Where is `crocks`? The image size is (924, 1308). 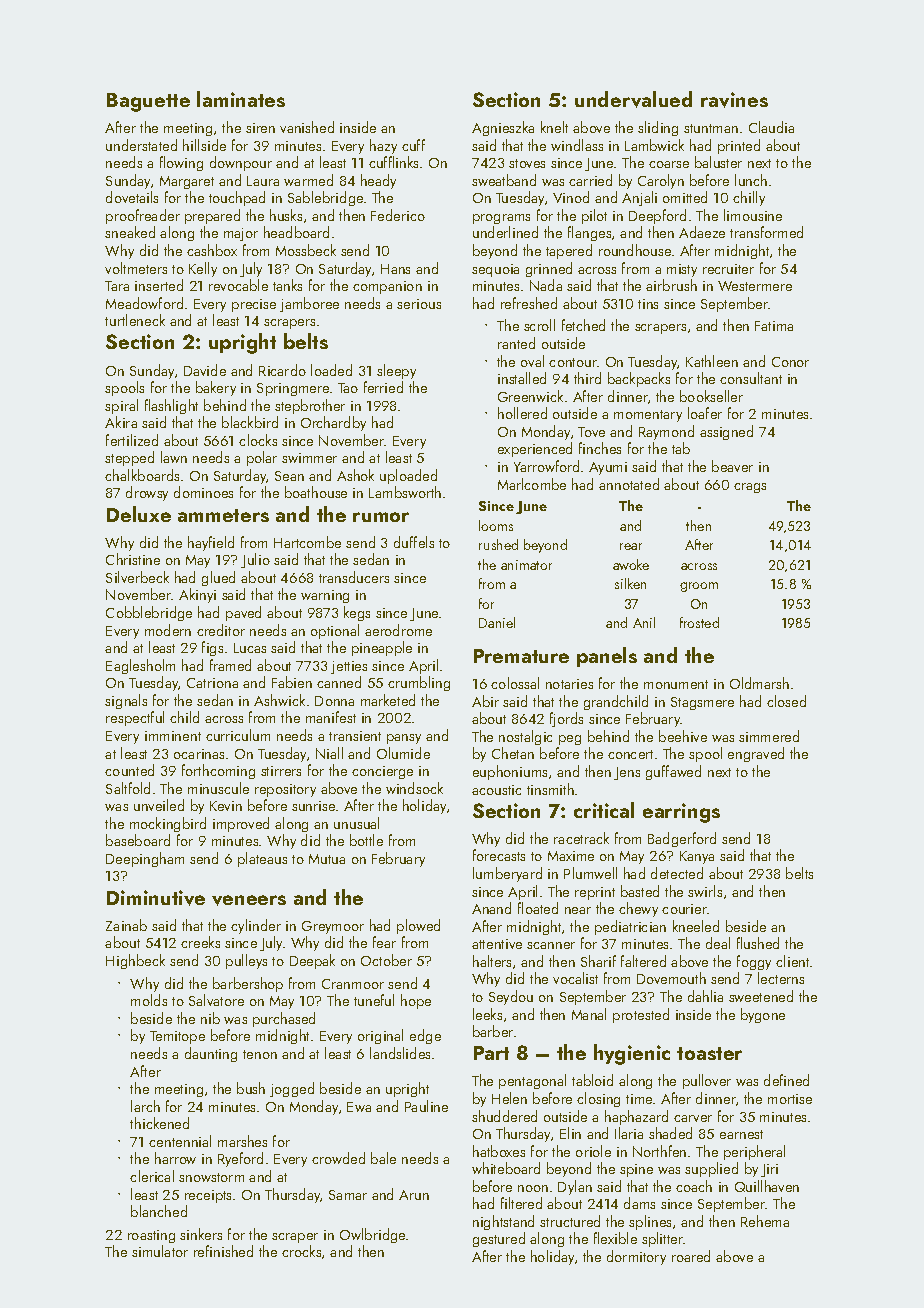 crocks is located at coordinates (301, 1251).
